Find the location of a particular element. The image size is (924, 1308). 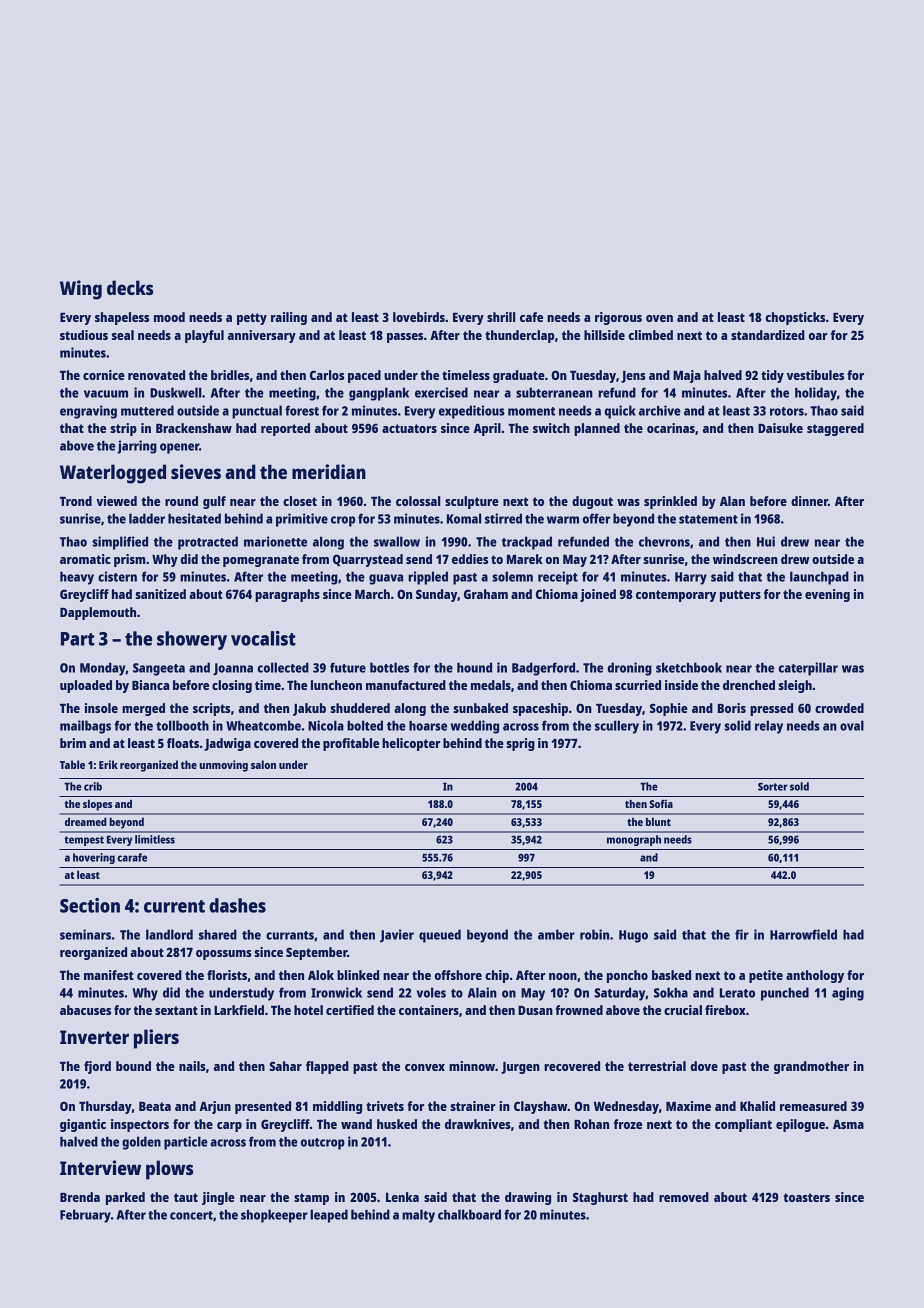

windscreen is located at coordinates (745, 559).
